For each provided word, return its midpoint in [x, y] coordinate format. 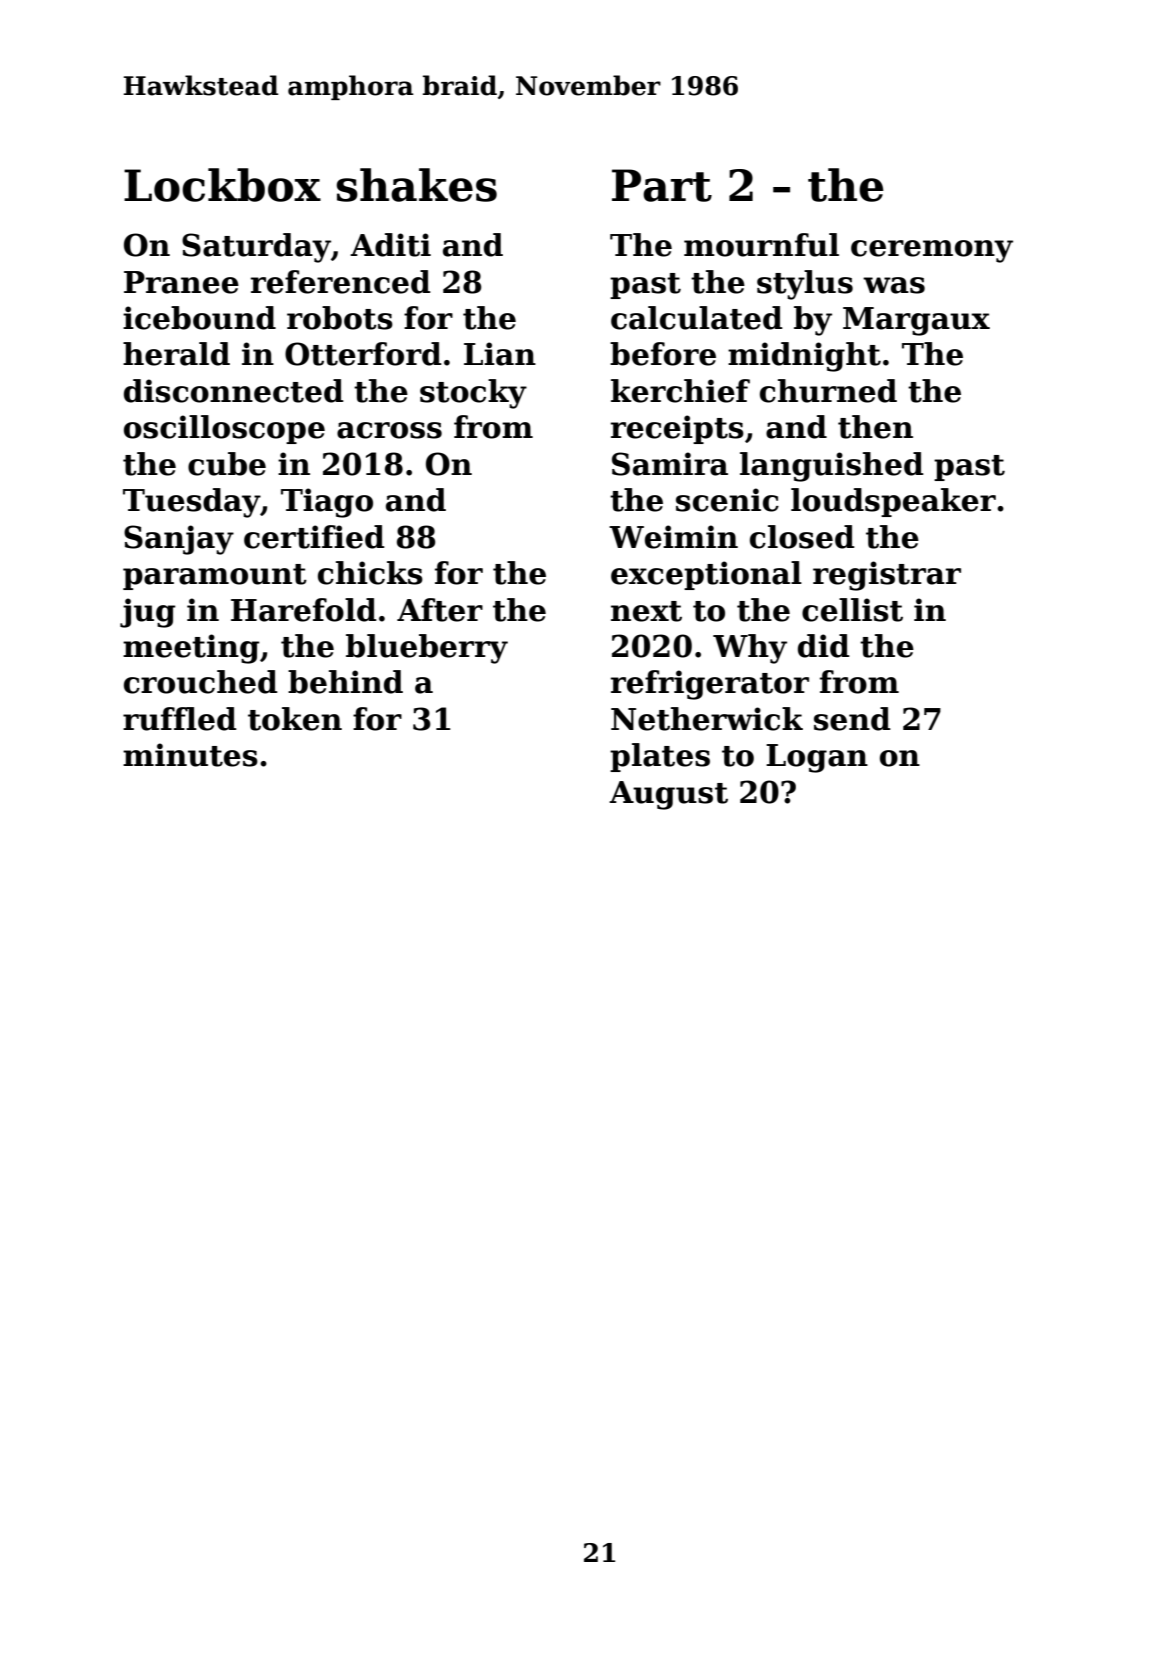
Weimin [673, 537]
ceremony [932, 251]
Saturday [256, 248]
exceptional [706, 575]
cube [227, 464]
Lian [500, 354]
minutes [190, 755]
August [668, 795]
